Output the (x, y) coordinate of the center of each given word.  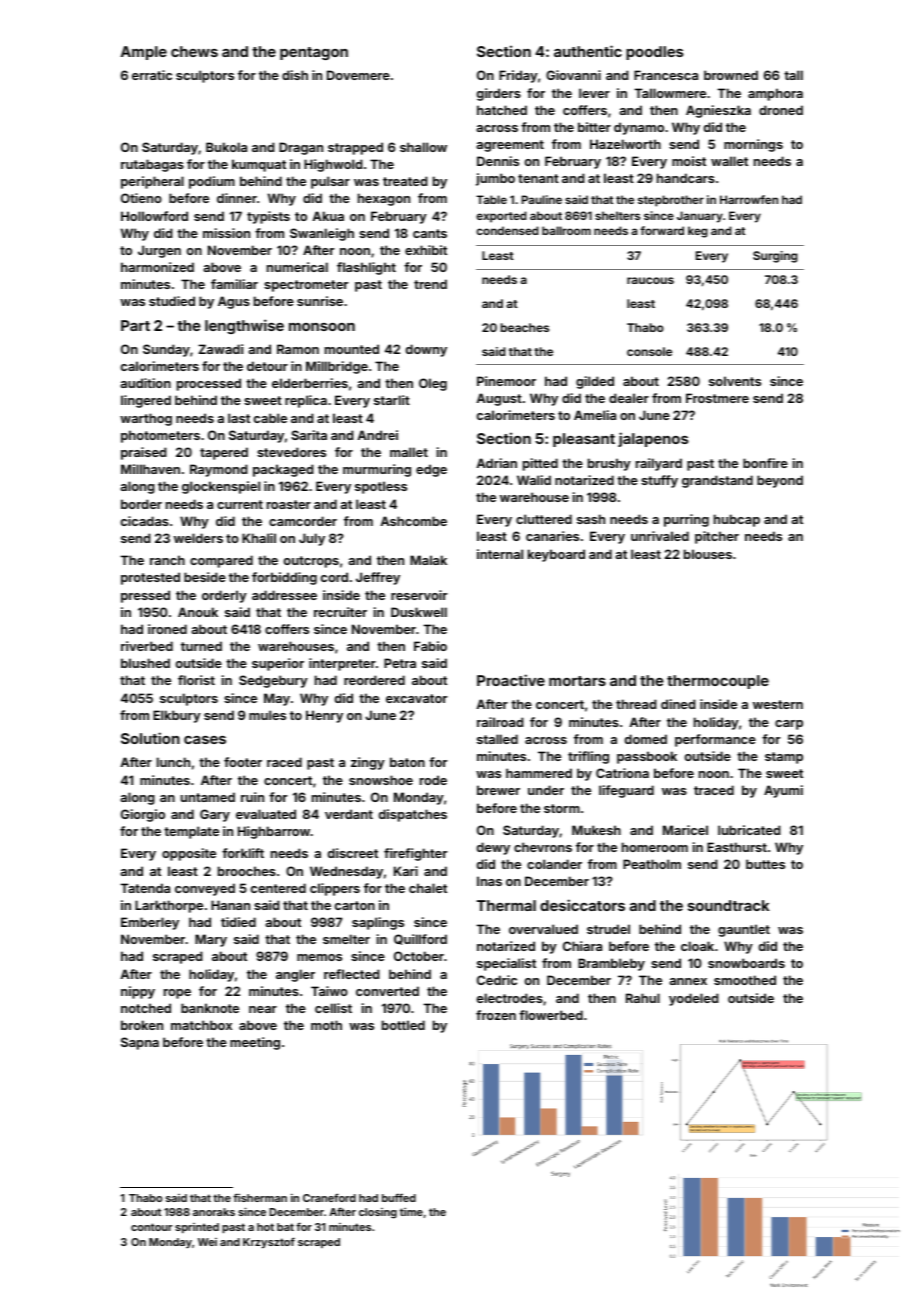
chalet (428, 888)
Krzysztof (269, 1243)
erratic (152, 75)
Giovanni (573, 75)
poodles (655, 53)
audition (145, 383)
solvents (735, 381)
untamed (208, 797)
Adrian (496, 463)
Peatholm (652, 864)
